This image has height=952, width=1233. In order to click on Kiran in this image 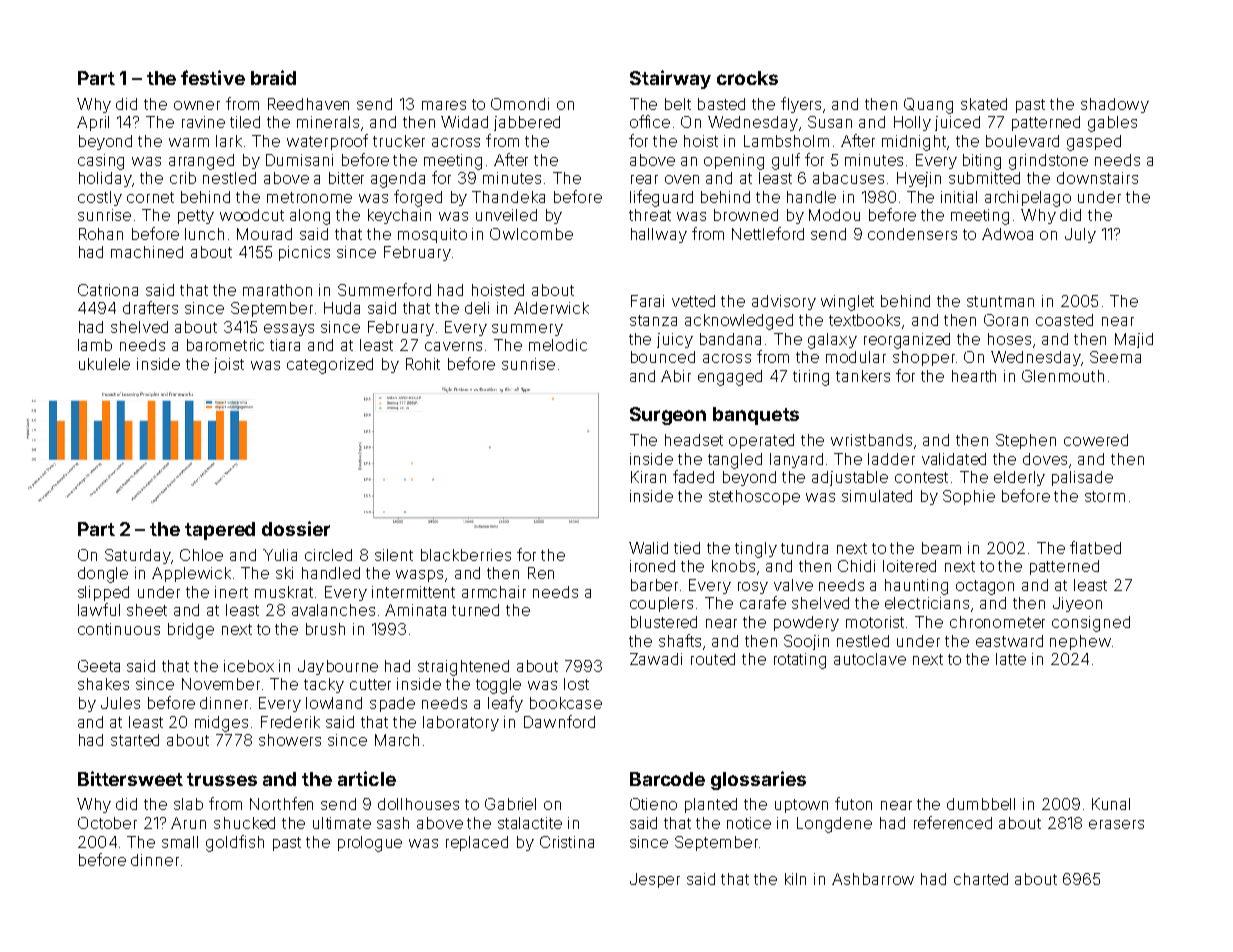, I will do `click(648, 477)`.
